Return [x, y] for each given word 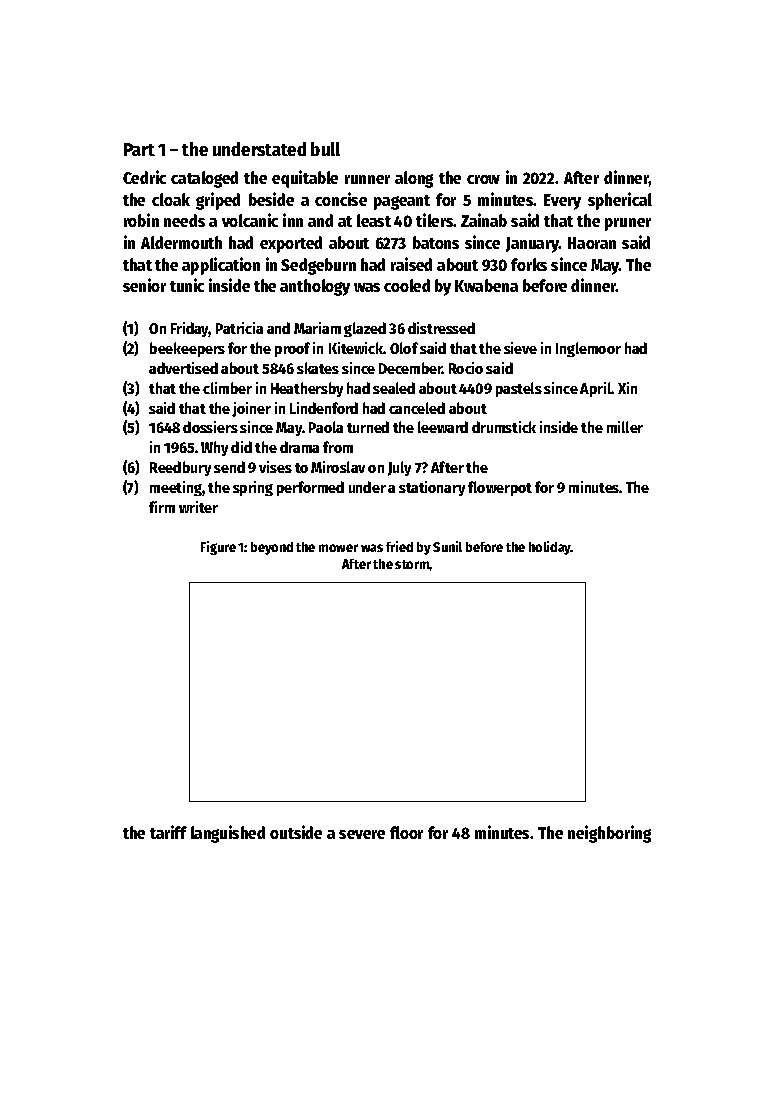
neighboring [609, 834]
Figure [218, 548]
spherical [620, 201]
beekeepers [187, 349]
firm [162, 507]
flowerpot [500, 488]
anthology [315, 287]
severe [362, 834]
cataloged [204, 179]
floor [406, 832]
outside [296, 832]
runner [367, 179]
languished [228, 834]
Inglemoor [588, 349]
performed [310, 488]
